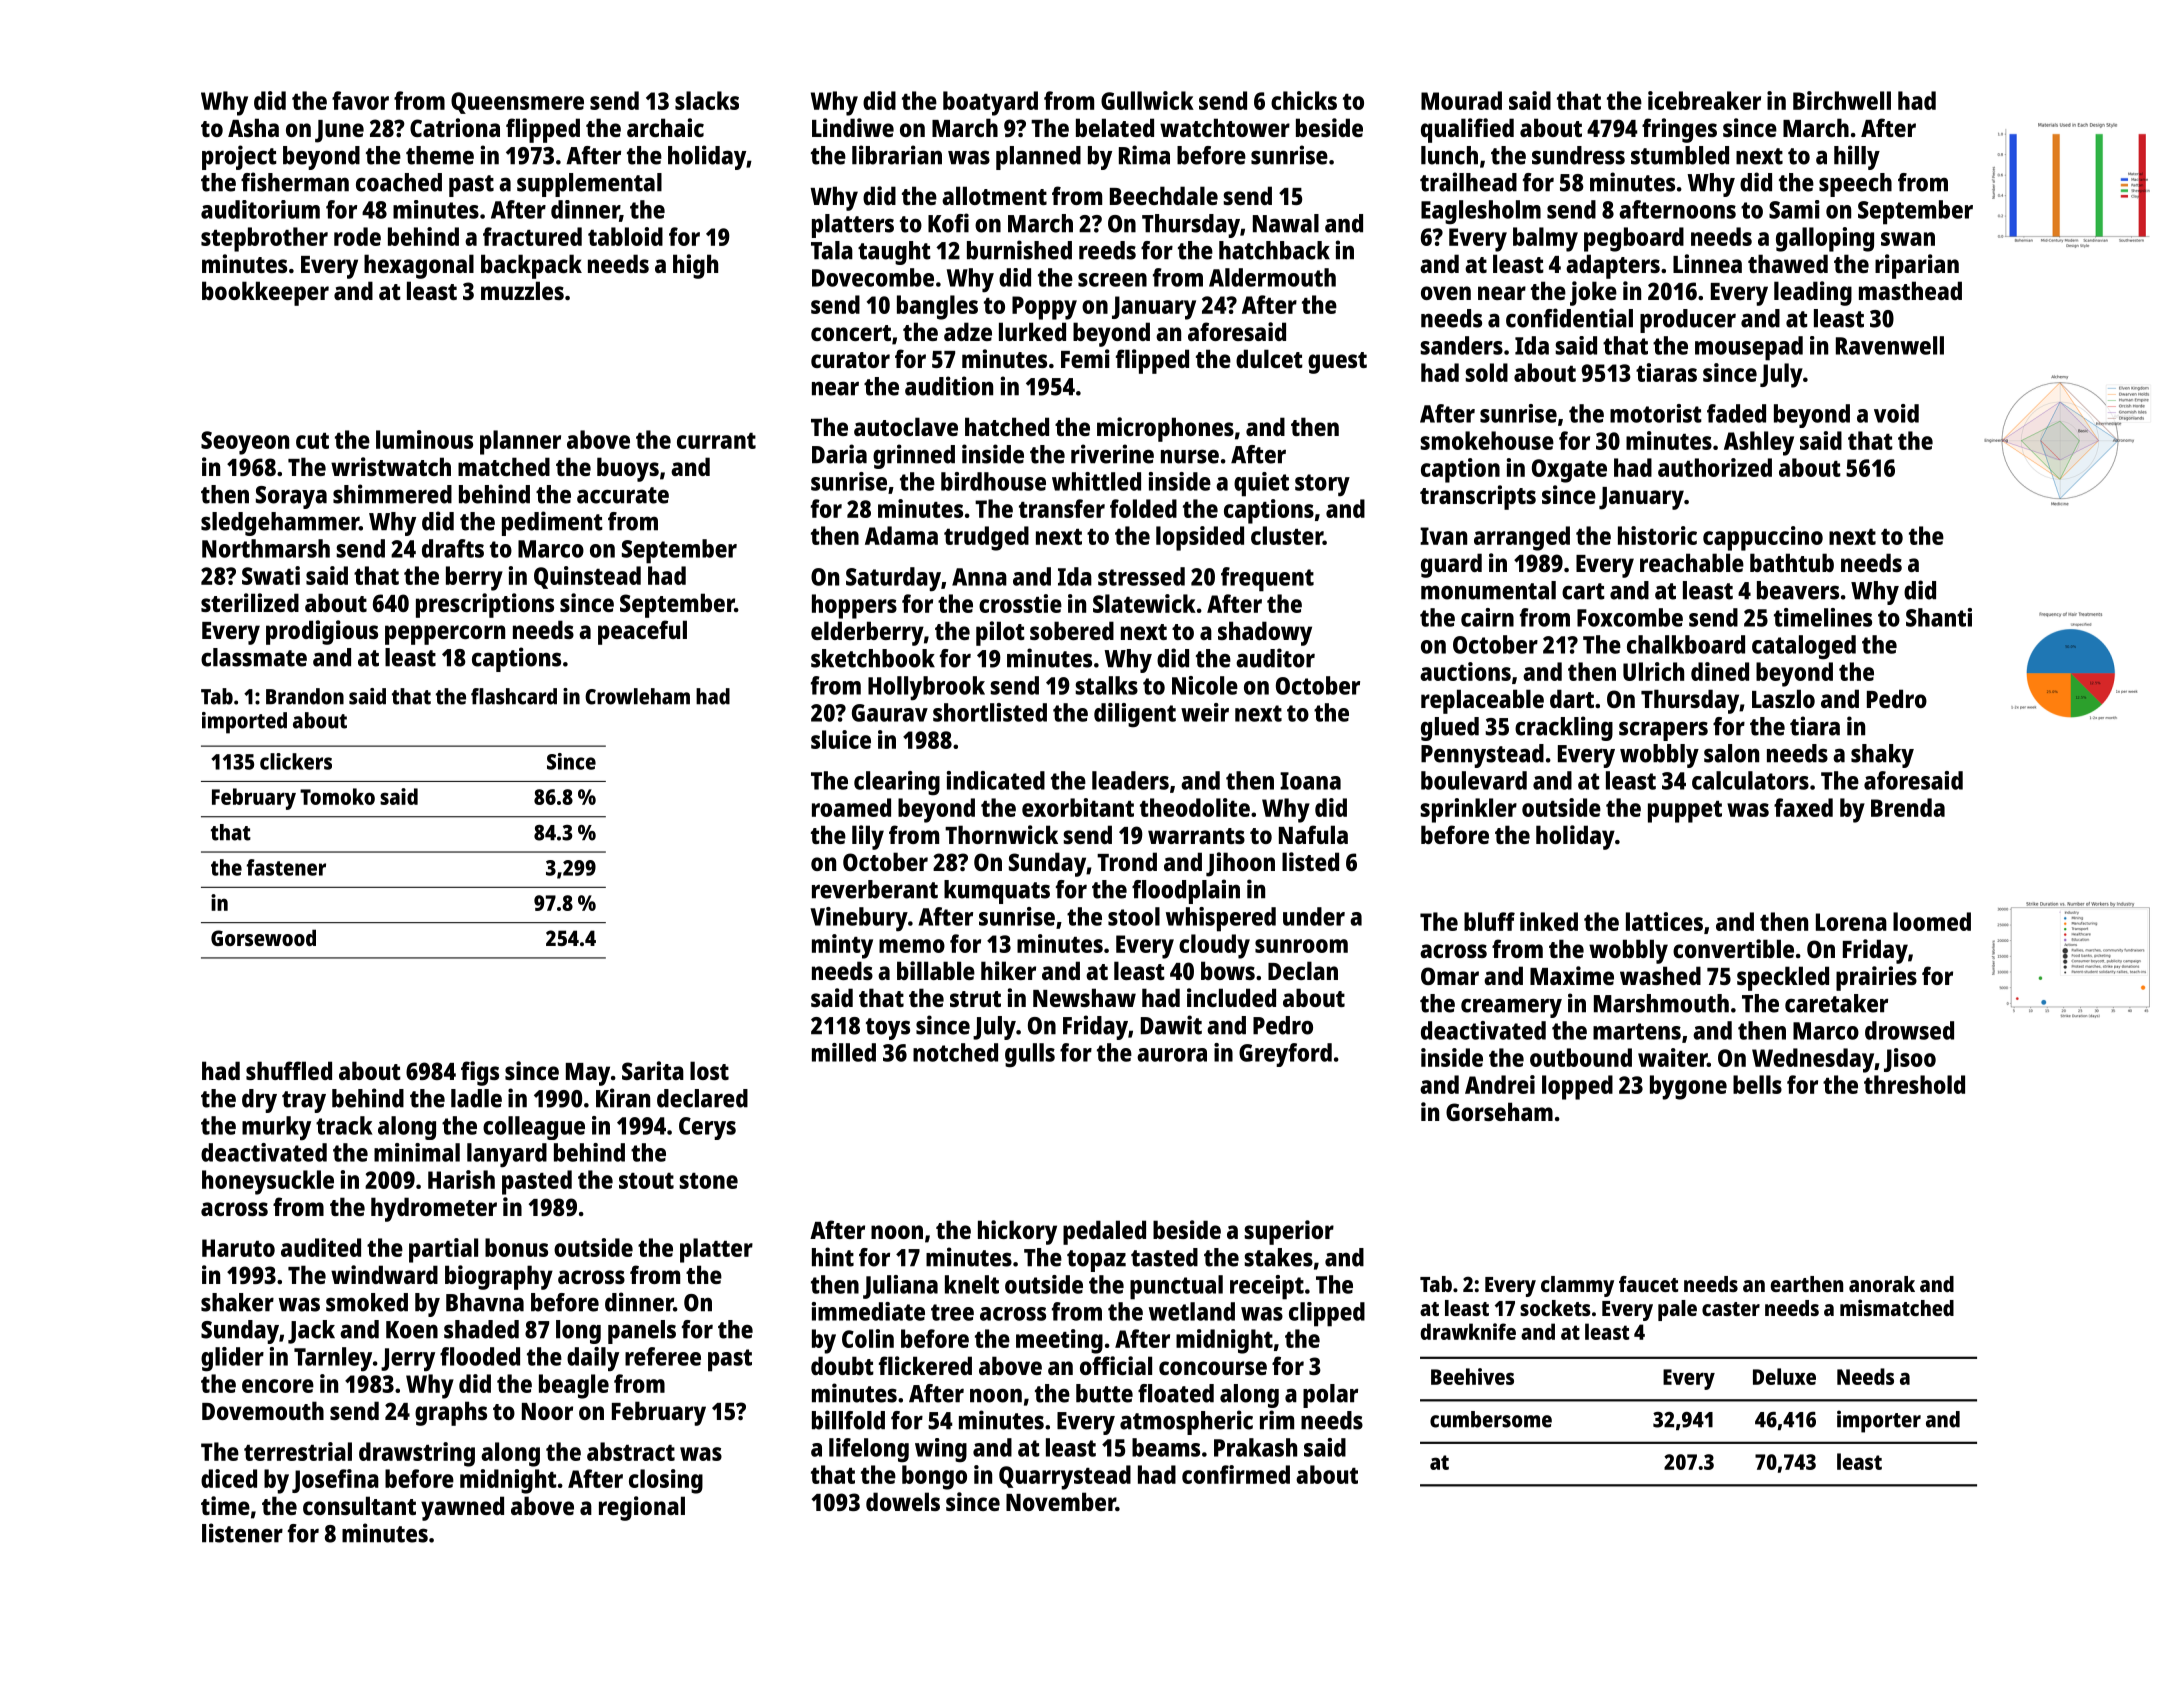  What do you see at coordinates (1842, 100) in the screenshot?
I see `Birchwell` at bounding box center [1842, 100].
